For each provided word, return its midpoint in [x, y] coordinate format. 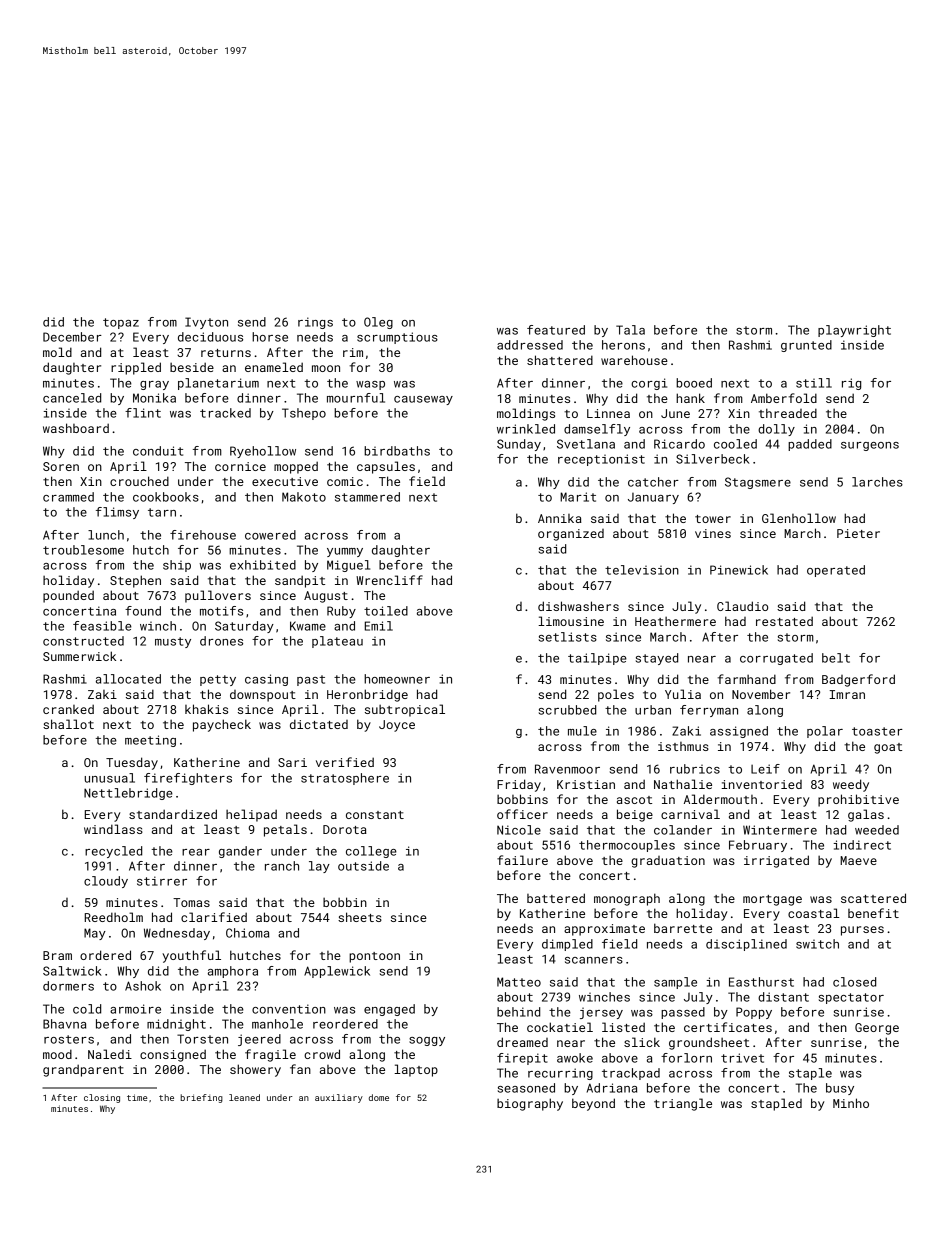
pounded [68, 596]
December [72, 337]
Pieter [858, 533]
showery [255, 1070]
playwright [854, 331]
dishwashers [578, 606]
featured [556, 330]
